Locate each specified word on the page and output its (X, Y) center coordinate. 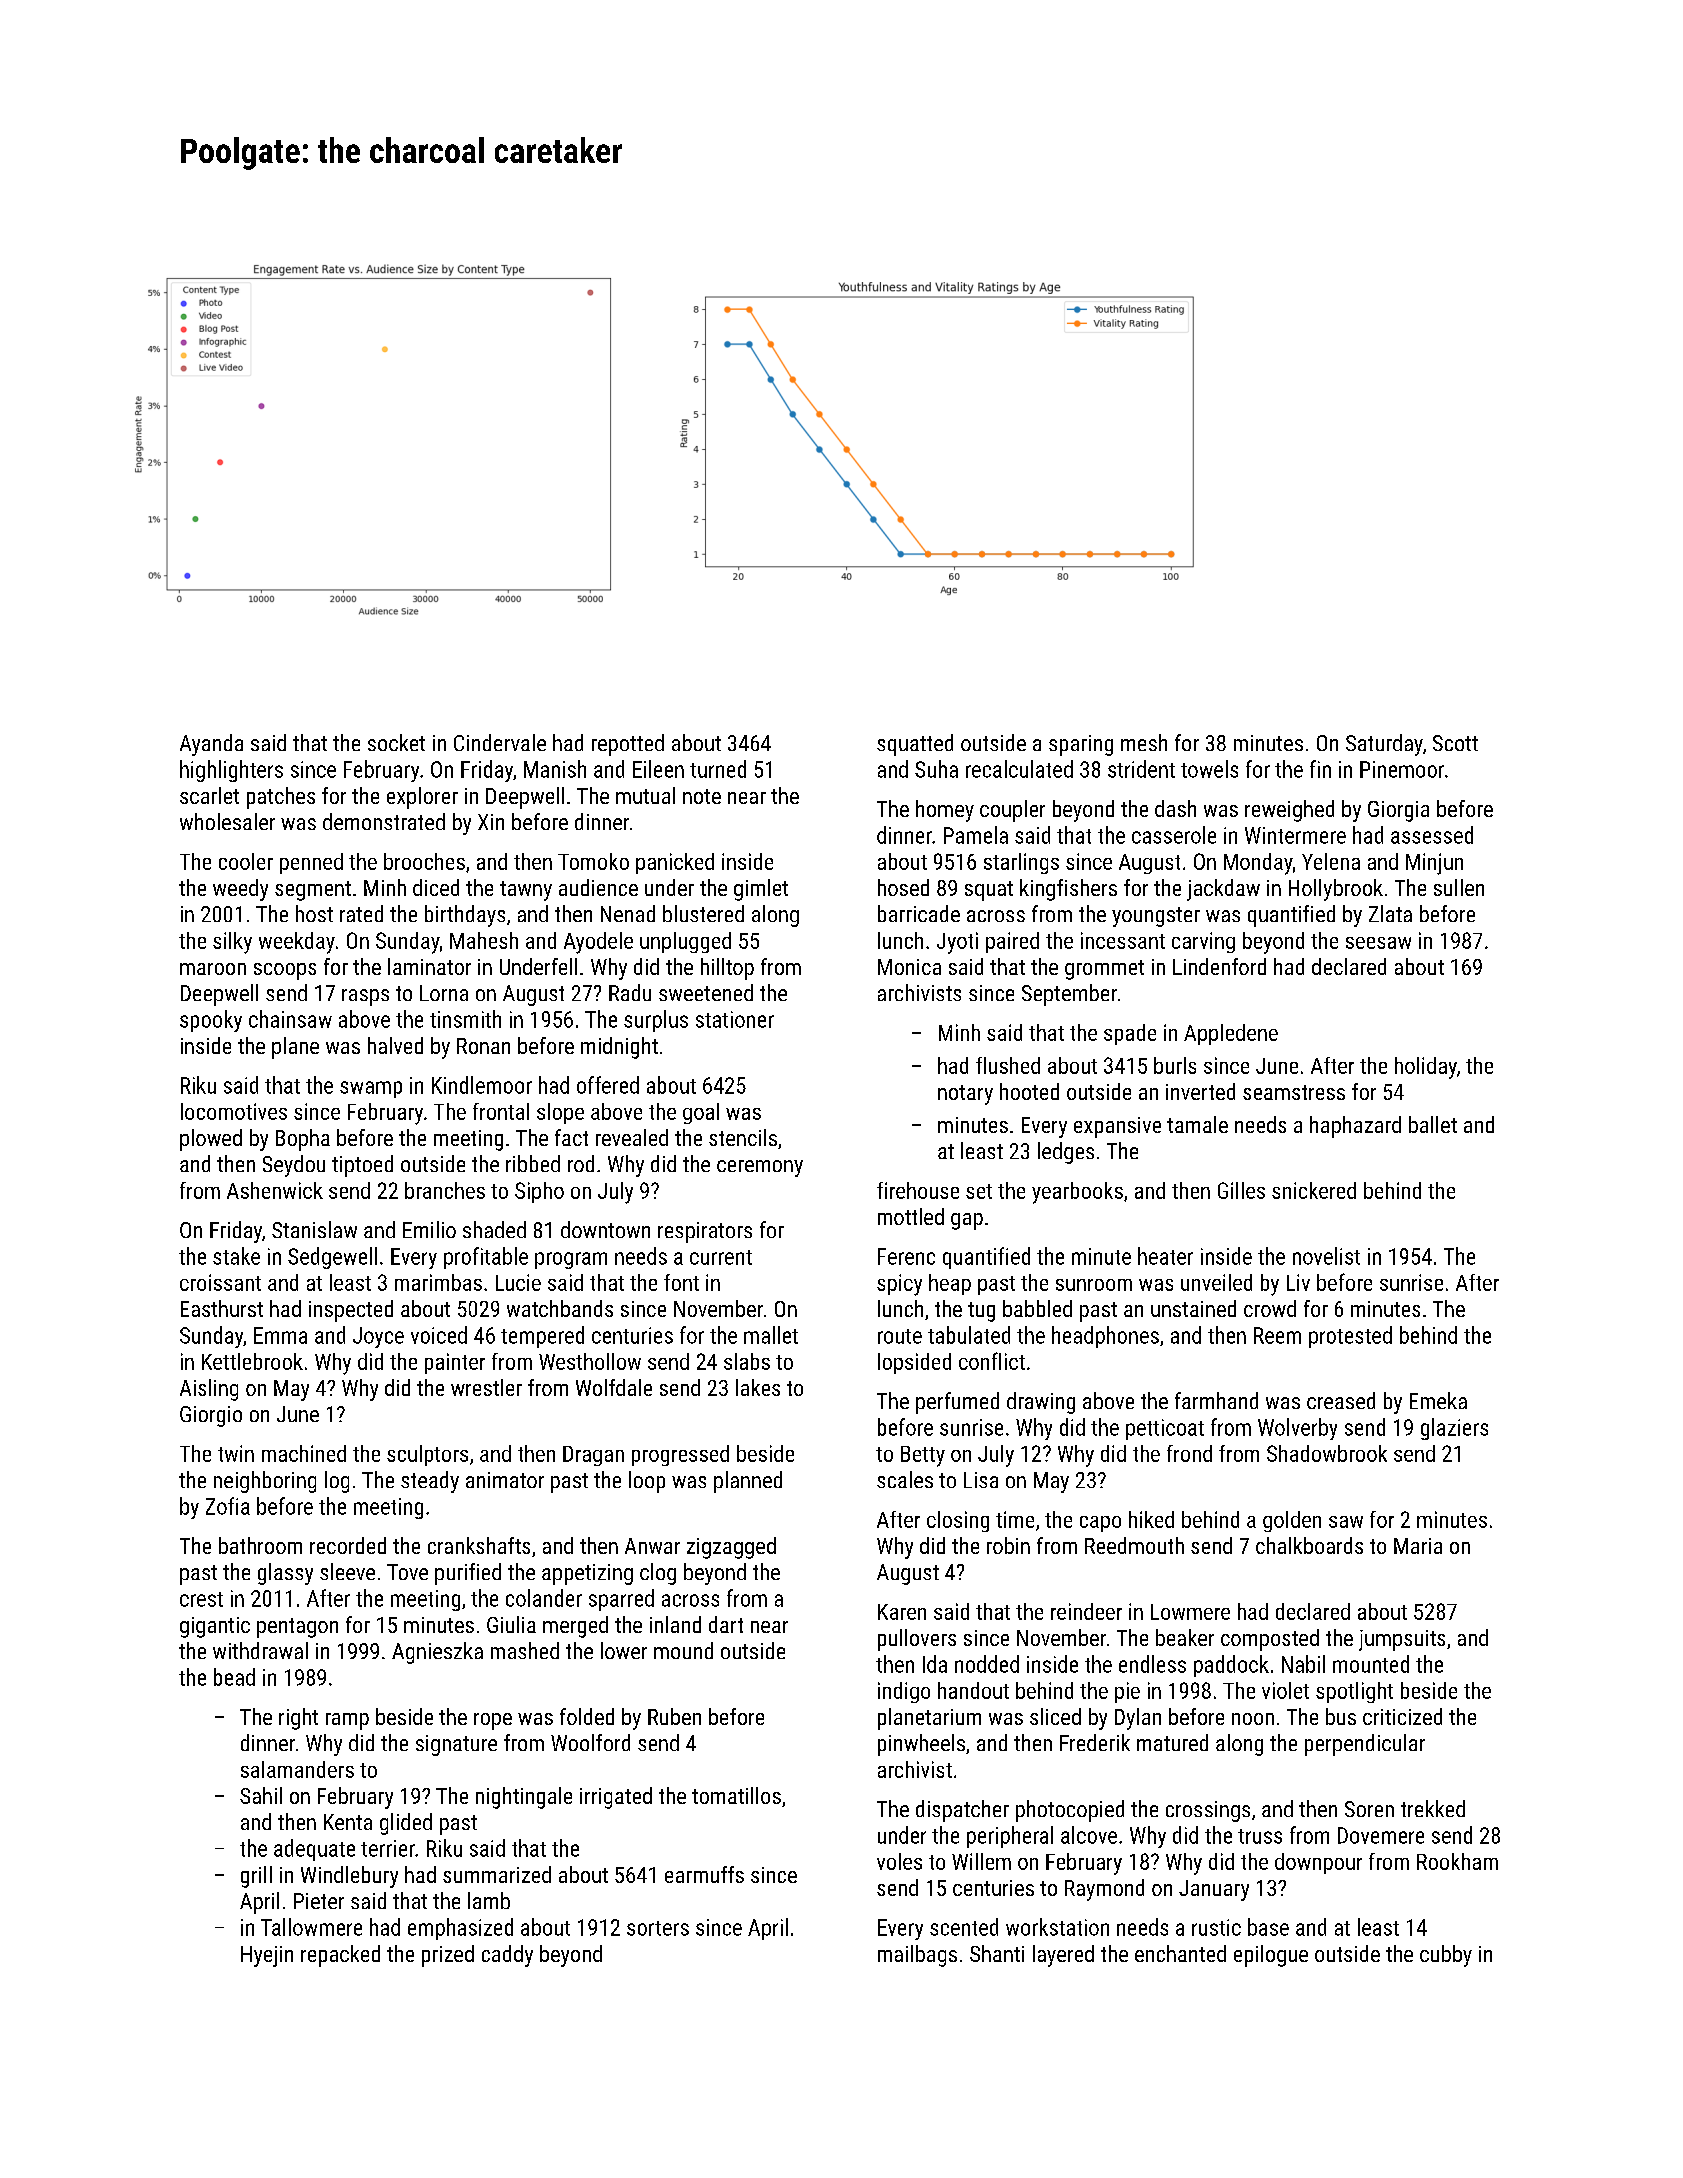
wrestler (486, 1387)
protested (1350, 1337)
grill (256, 1877)
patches (281, 798)
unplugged (685, 942)
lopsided (914, 1363)
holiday (1426, 1068)
